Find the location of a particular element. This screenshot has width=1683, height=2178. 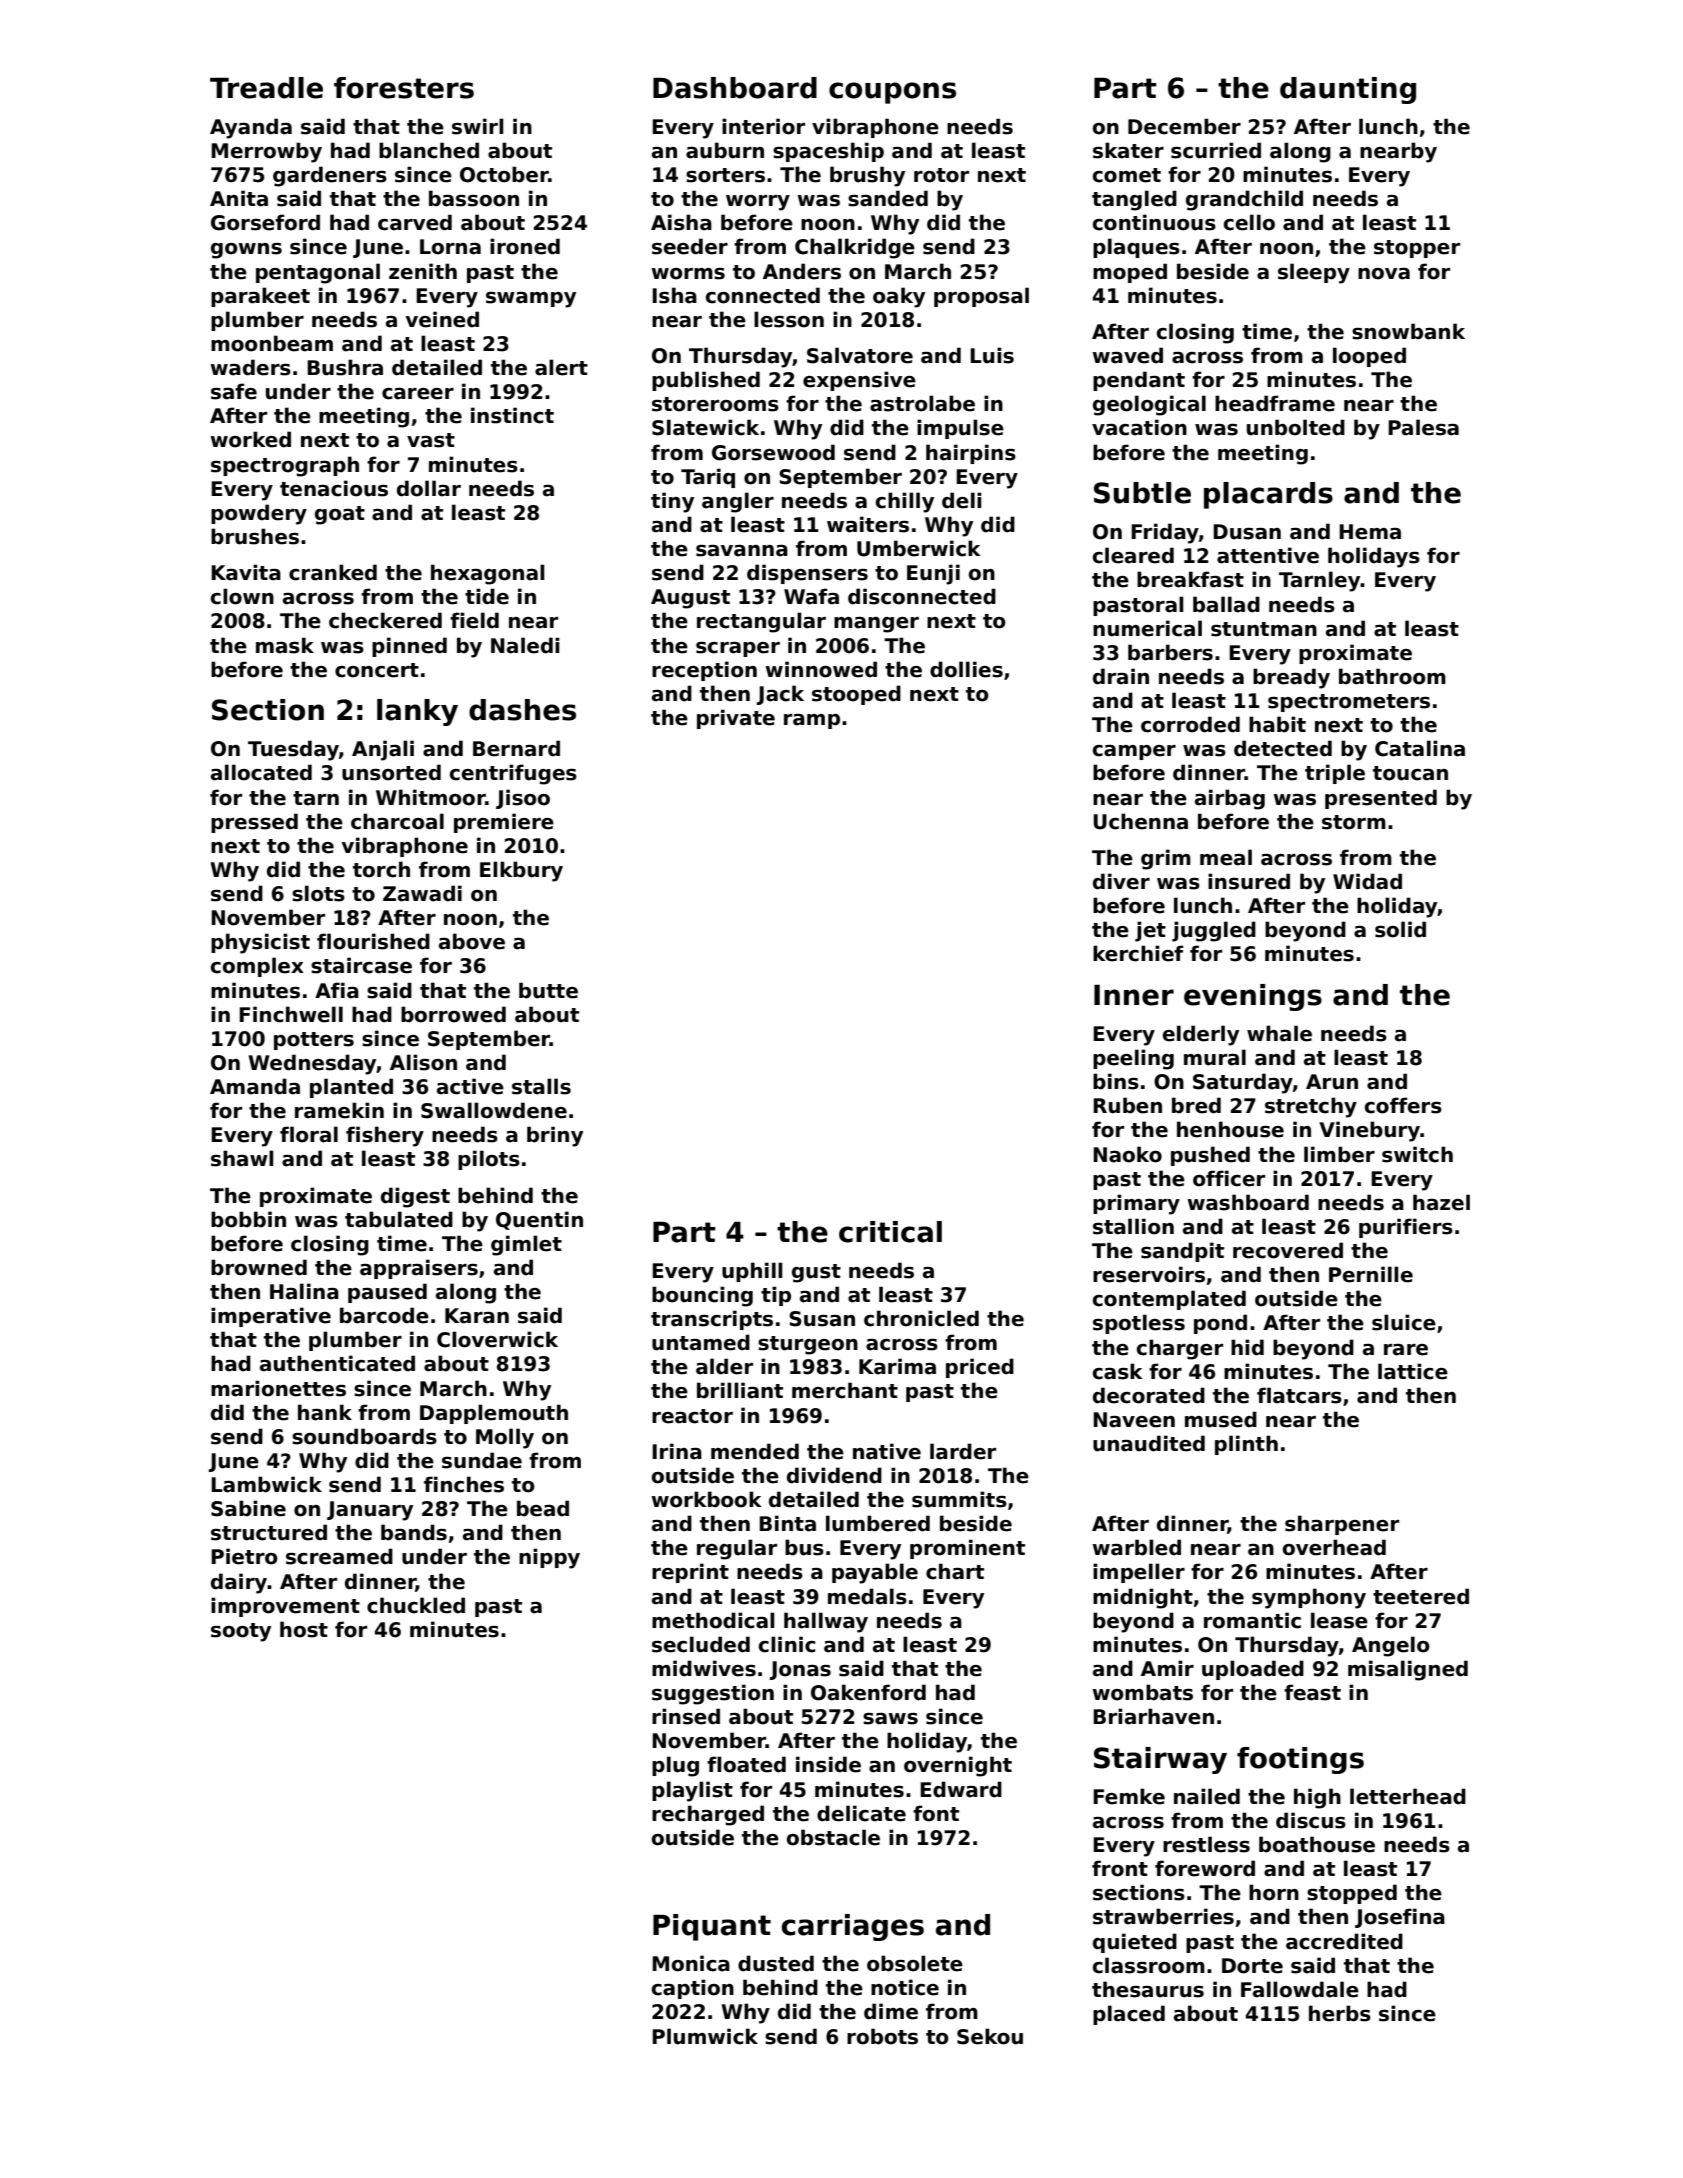

coupons is located at coordinates (892, 93).
